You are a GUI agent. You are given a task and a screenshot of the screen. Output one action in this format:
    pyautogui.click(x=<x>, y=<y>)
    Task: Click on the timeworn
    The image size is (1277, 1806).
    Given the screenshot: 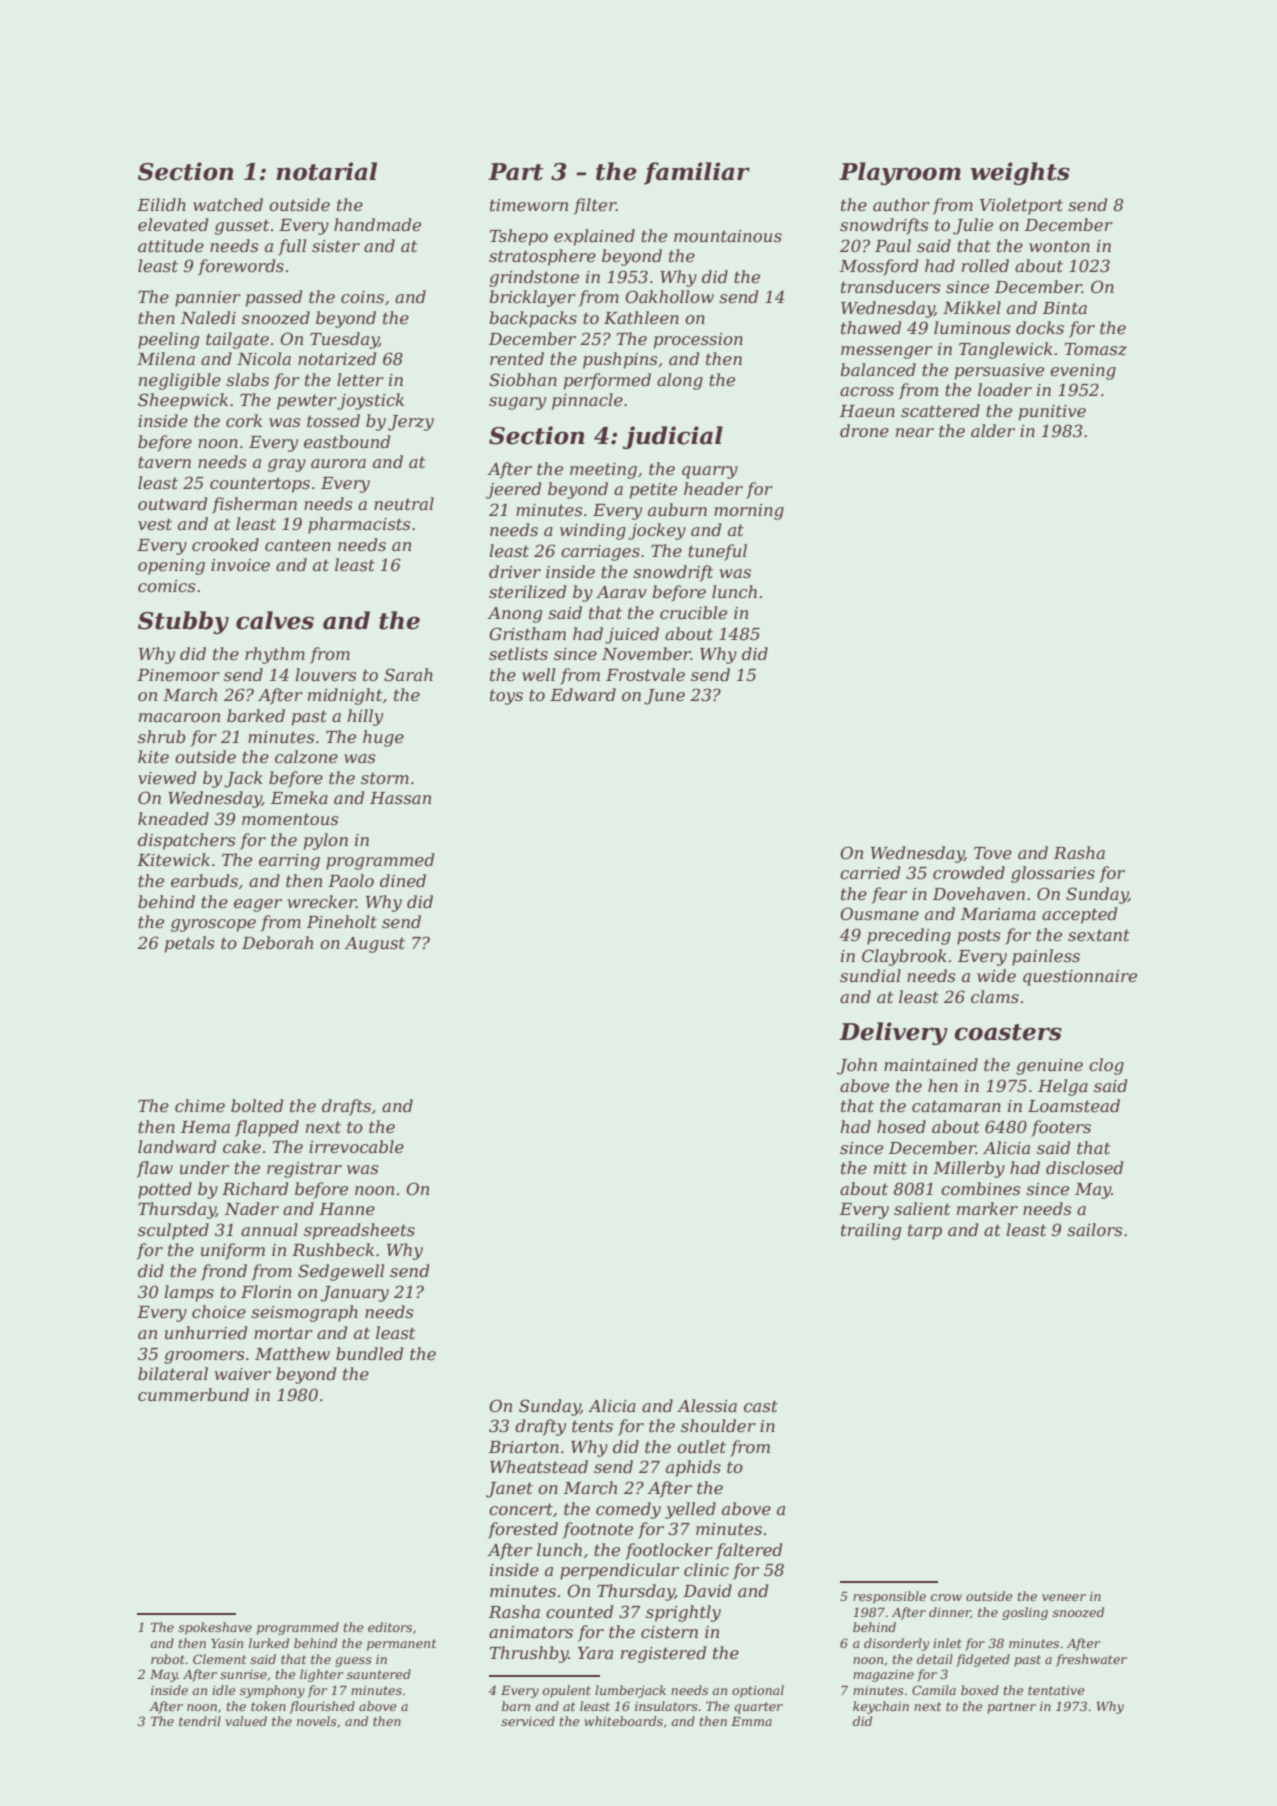 What is the action you would take?
    pyautogui.click(x=529, y=205)
